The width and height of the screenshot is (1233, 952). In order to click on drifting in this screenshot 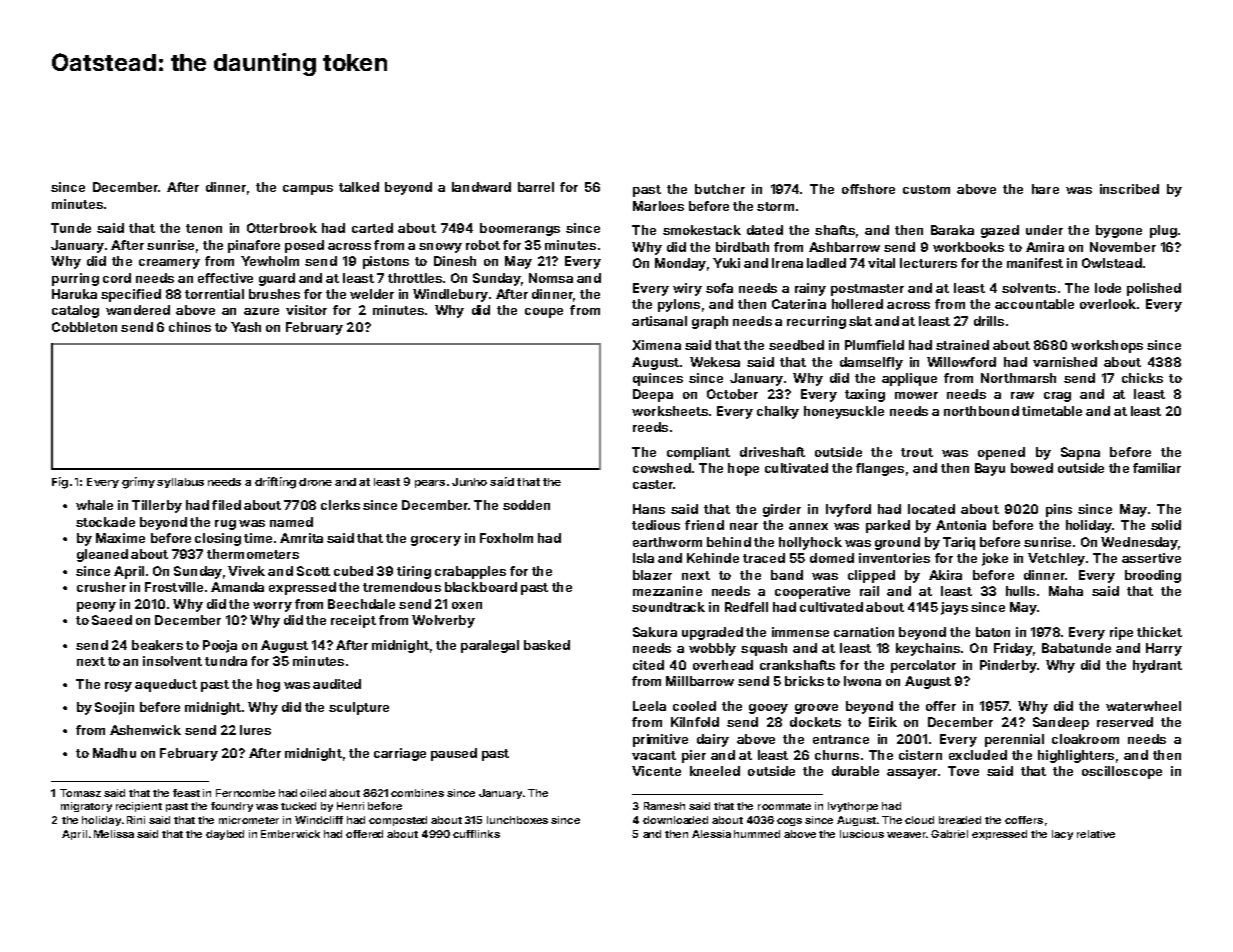, I will do `click(275, 483)`.
